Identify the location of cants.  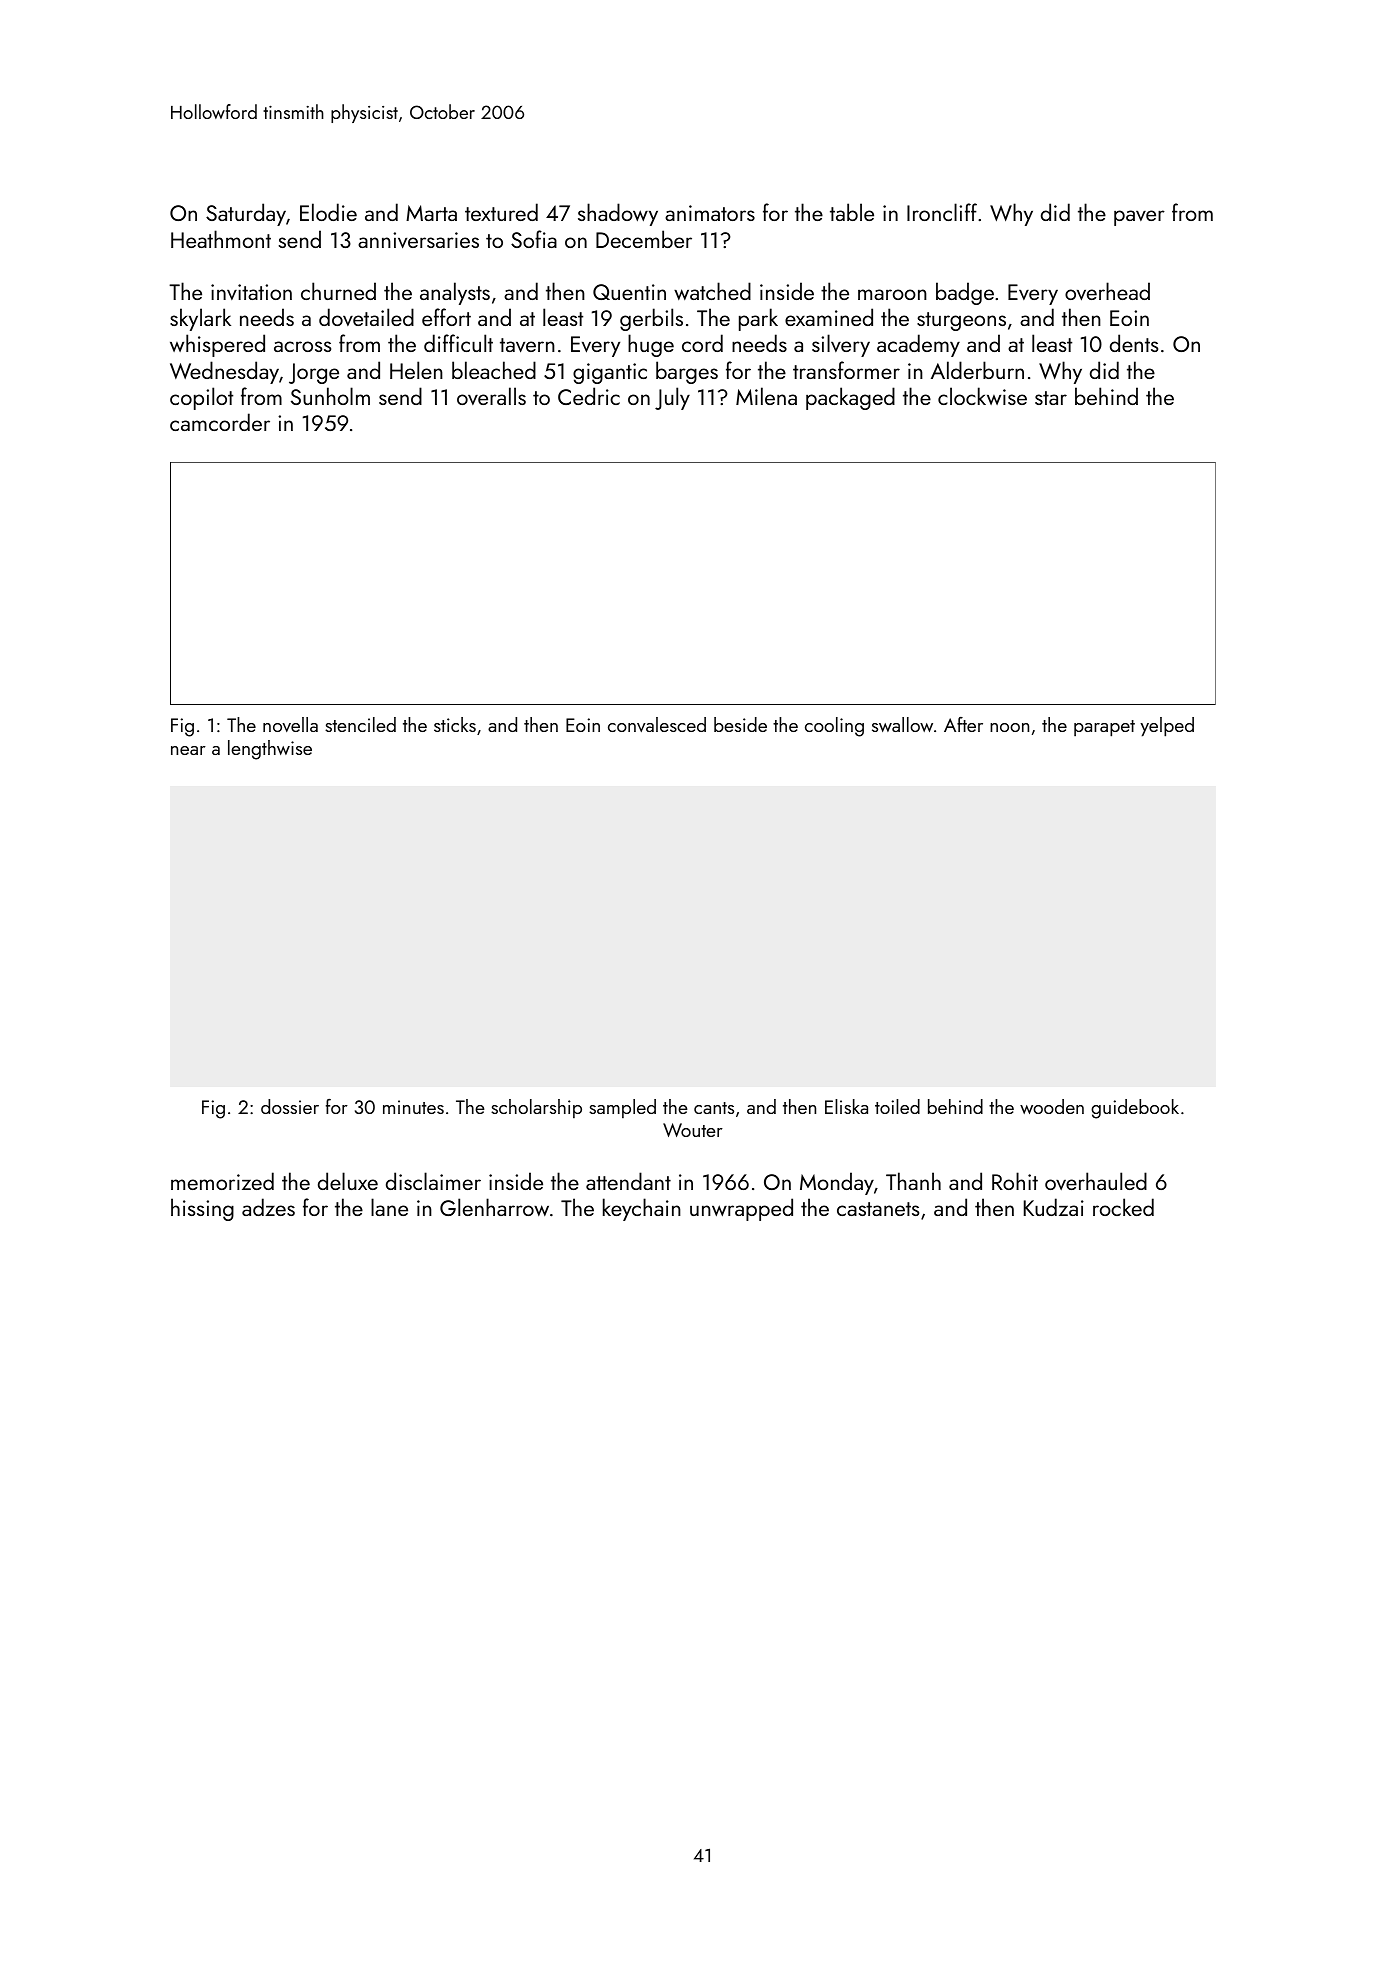
(714, 1108).
